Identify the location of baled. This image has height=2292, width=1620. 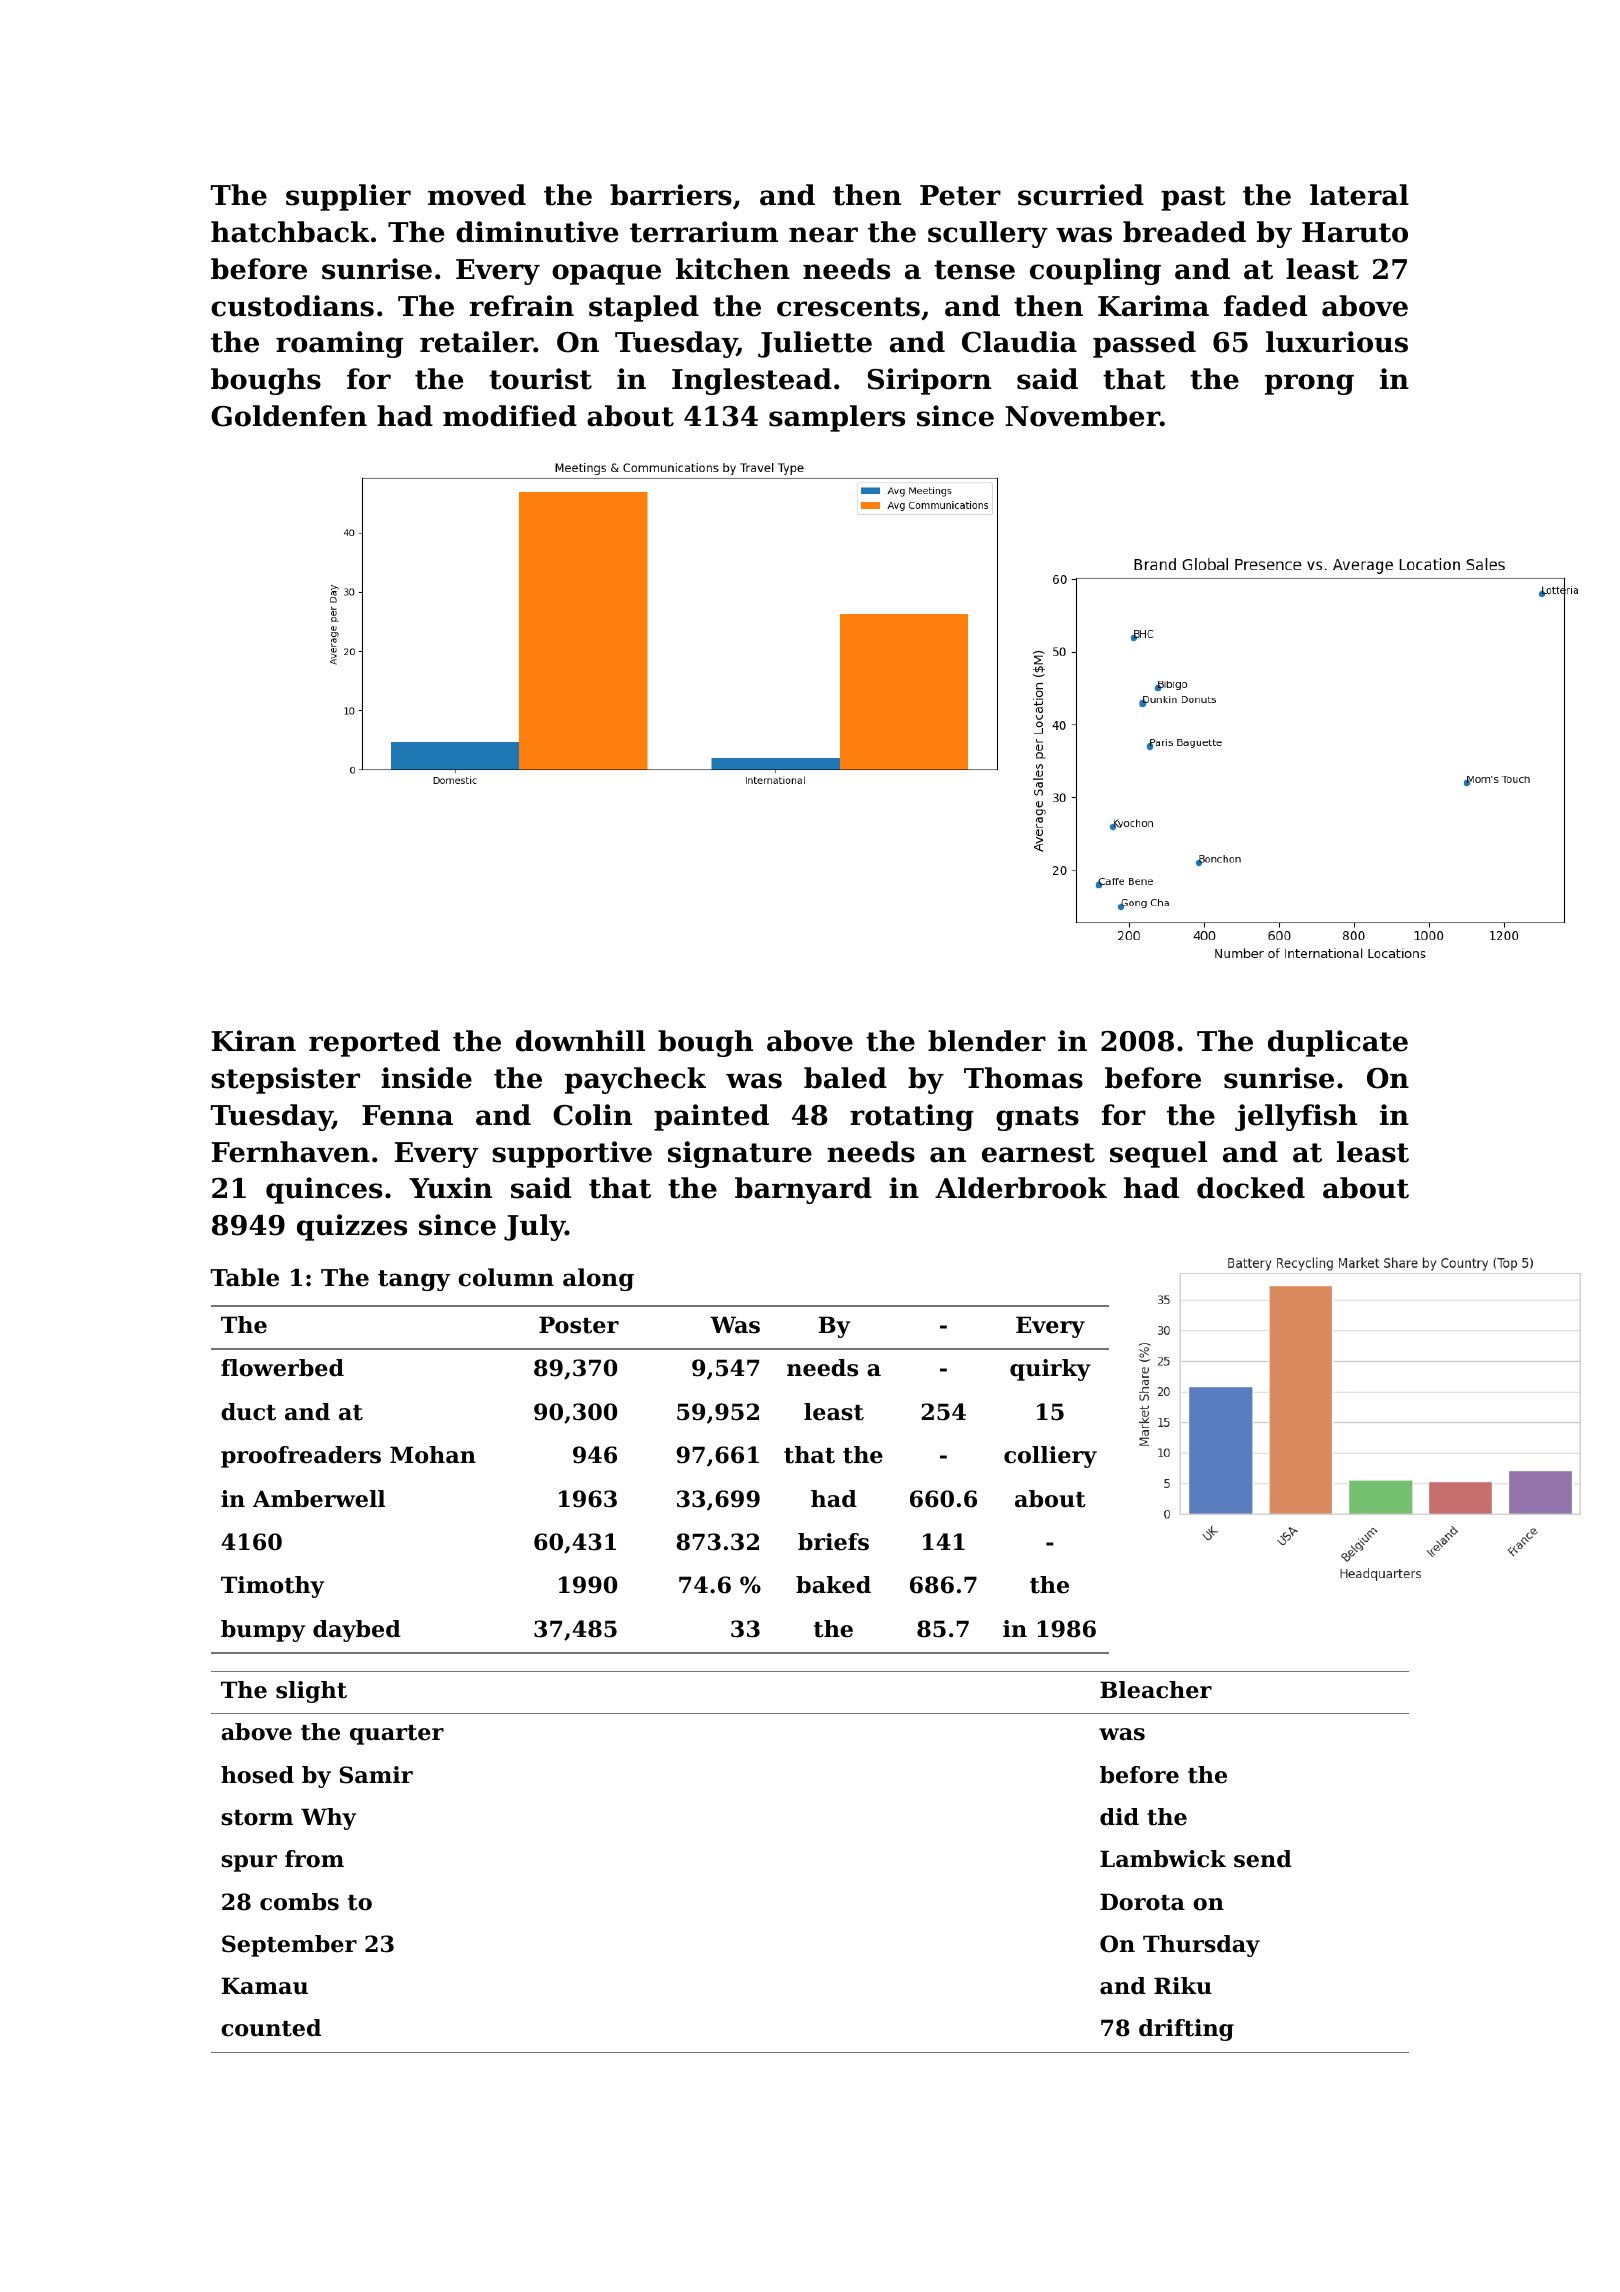
(845, 1078).
